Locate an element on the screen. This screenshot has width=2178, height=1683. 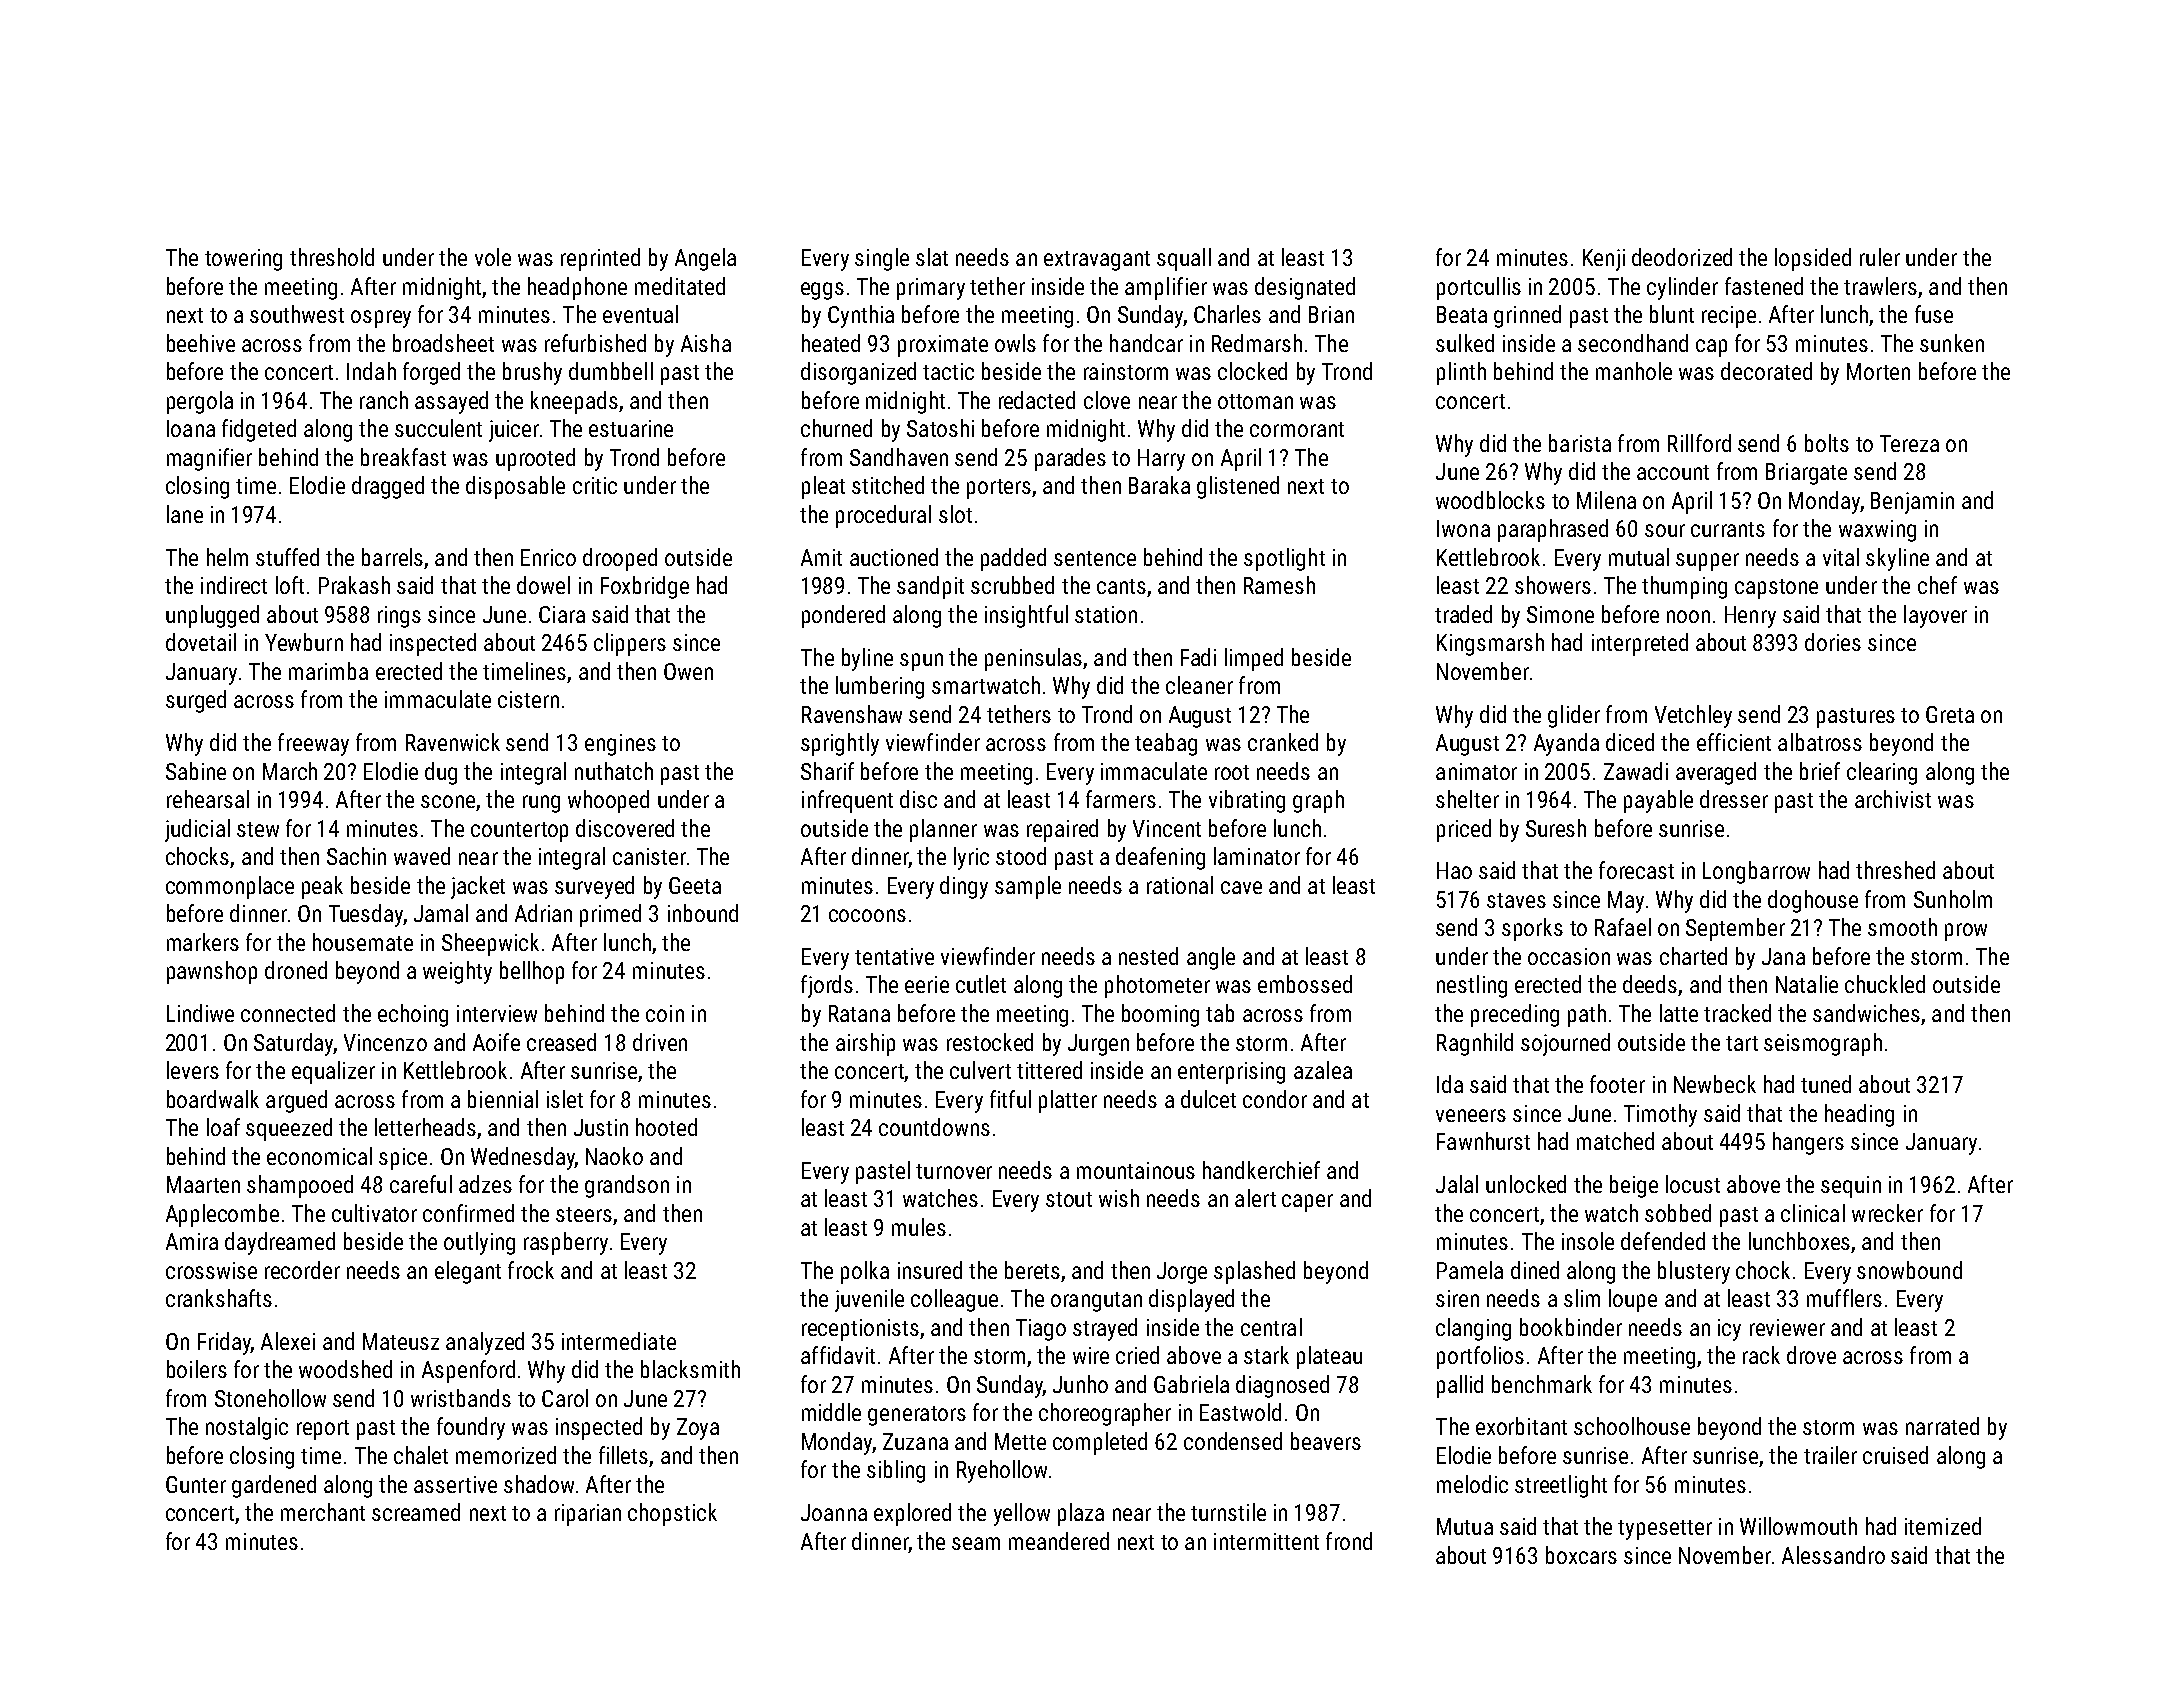
gardened is located at coordinates (274, 1486).
